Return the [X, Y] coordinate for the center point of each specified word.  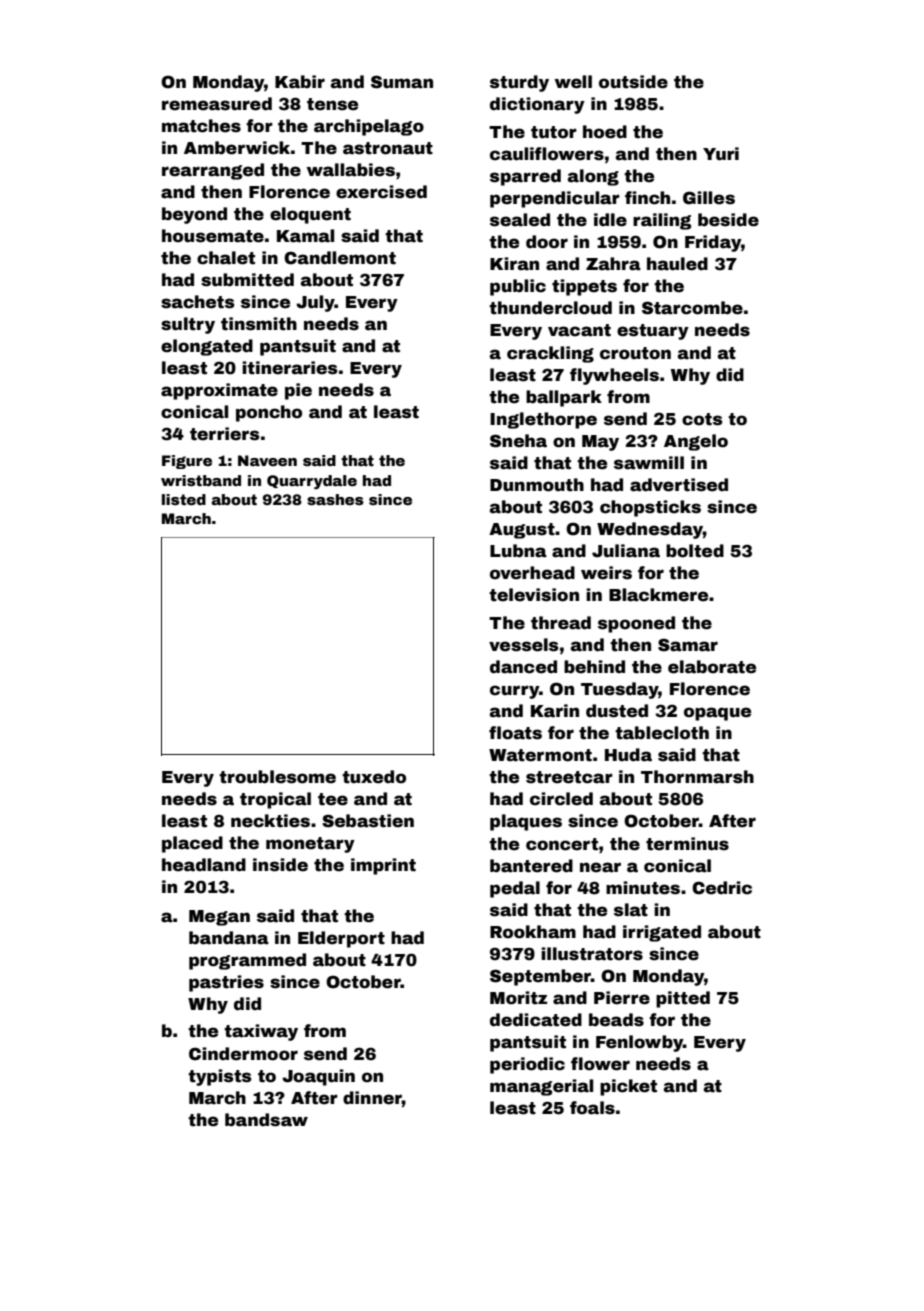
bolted [695, 551]
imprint [383, 866]
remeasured [217, 104]
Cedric [722, 888]
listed [184, 499]
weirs [606, 573]
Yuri [721, 154]
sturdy [519, 83]
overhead [532, 573]
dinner [372, 1098]
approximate [219, 391]
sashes [335, 499]
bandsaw [266, 1120]
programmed [247, 961]
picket [628, 1087]
